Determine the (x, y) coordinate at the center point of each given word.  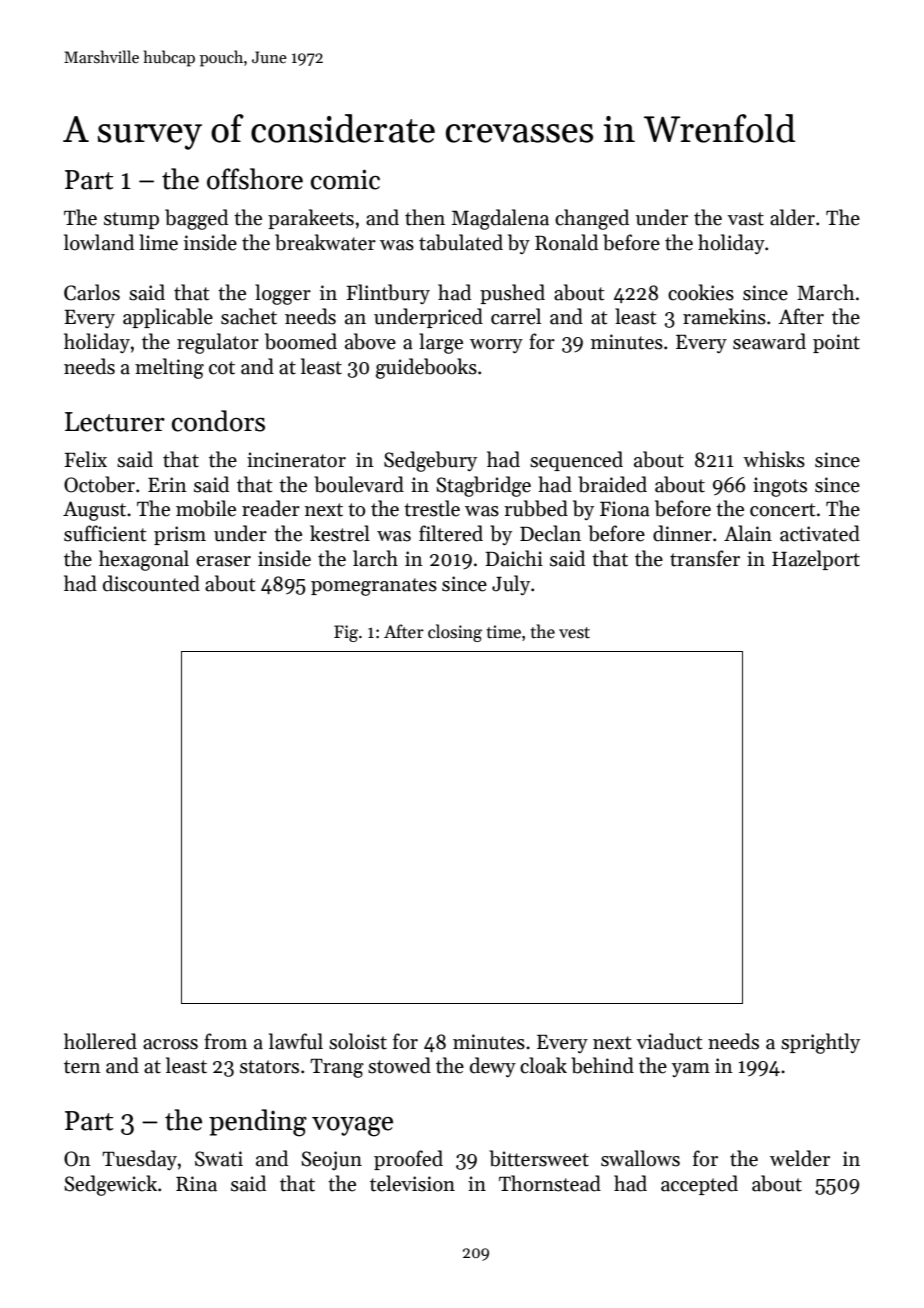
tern (82, 1067)
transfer (705, 558)
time (504, 632)
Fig (346, 633)
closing (455, 633)
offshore (255, 179)
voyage (352, 1127)
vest (574, 633)
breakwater (325, 242)
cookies (701, 292)
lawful (296, 1041)
